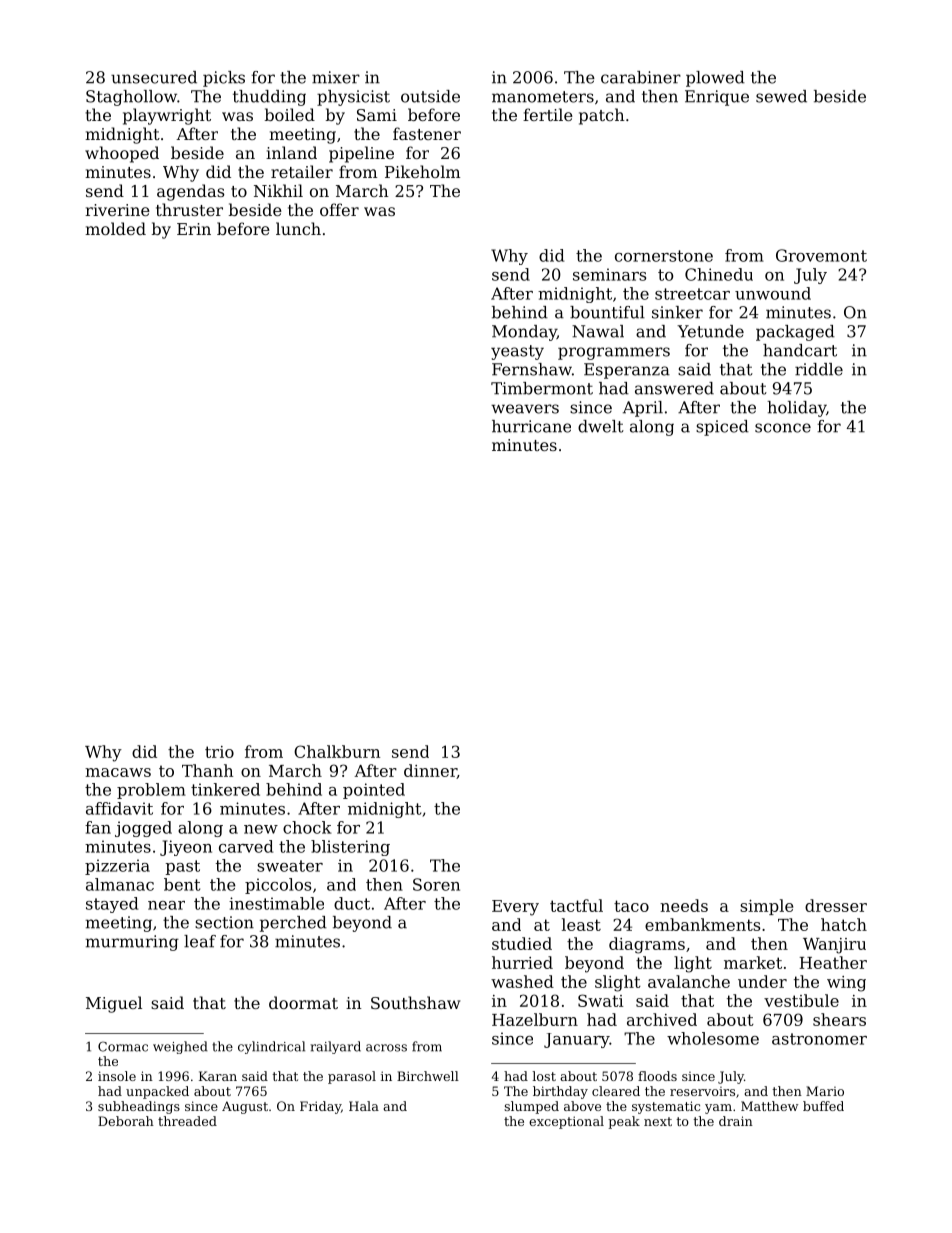 This screenshot has width=952, height=1233. What do you see at coordinates (139, 1107) in the screenshot?
I see `subheadings` at bounding box center [139, 1107].
